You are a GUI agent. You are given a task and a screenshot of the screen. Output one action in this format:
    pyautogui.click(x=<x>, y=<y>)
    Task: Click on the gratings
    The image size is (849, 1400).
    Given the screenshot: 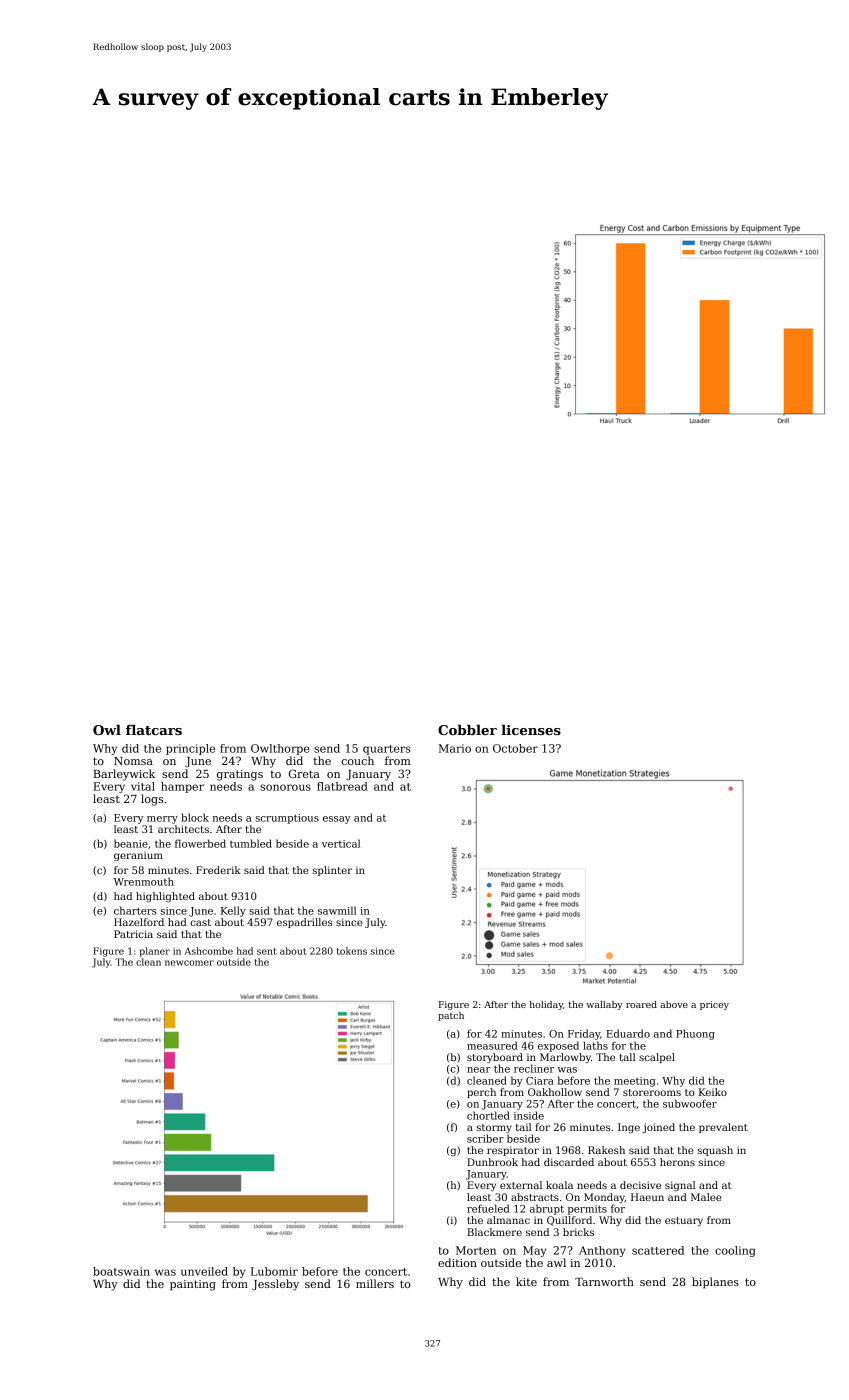 What is the action you would take?
    pyautogui.click(x=240, y=775)
